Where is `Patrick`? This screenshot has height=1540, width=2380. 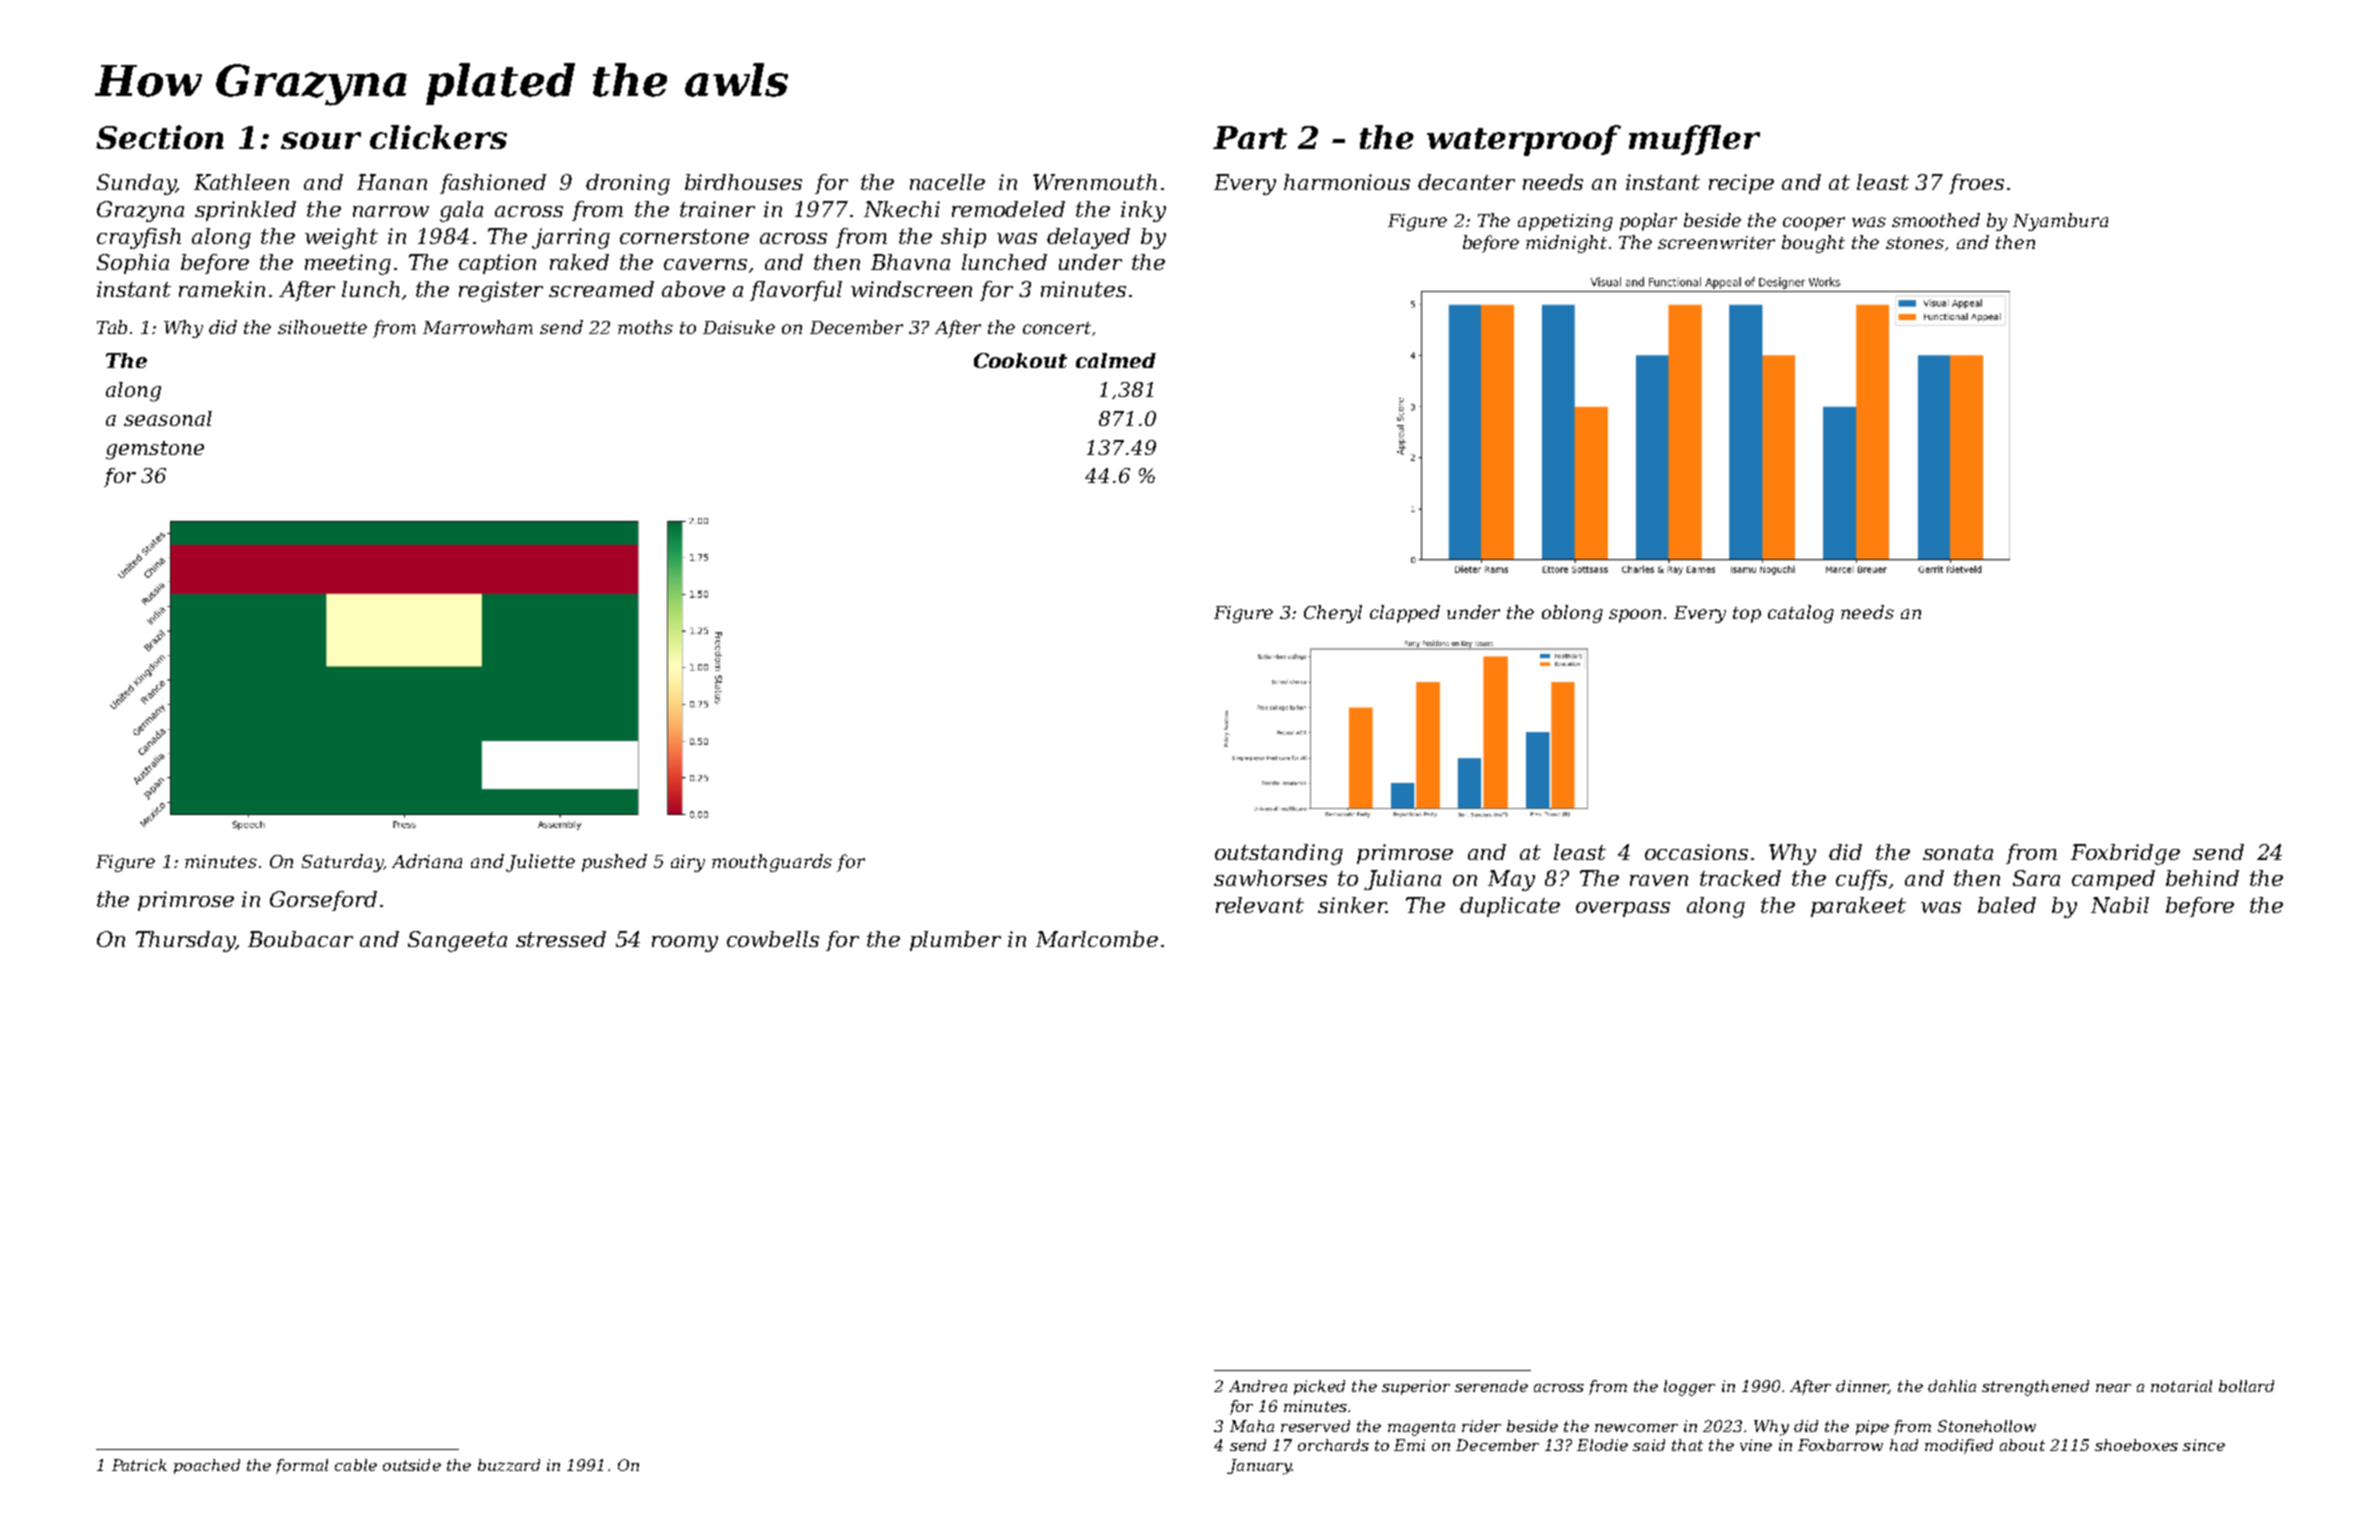 Patrick is located at coordinates (139, 1465).
